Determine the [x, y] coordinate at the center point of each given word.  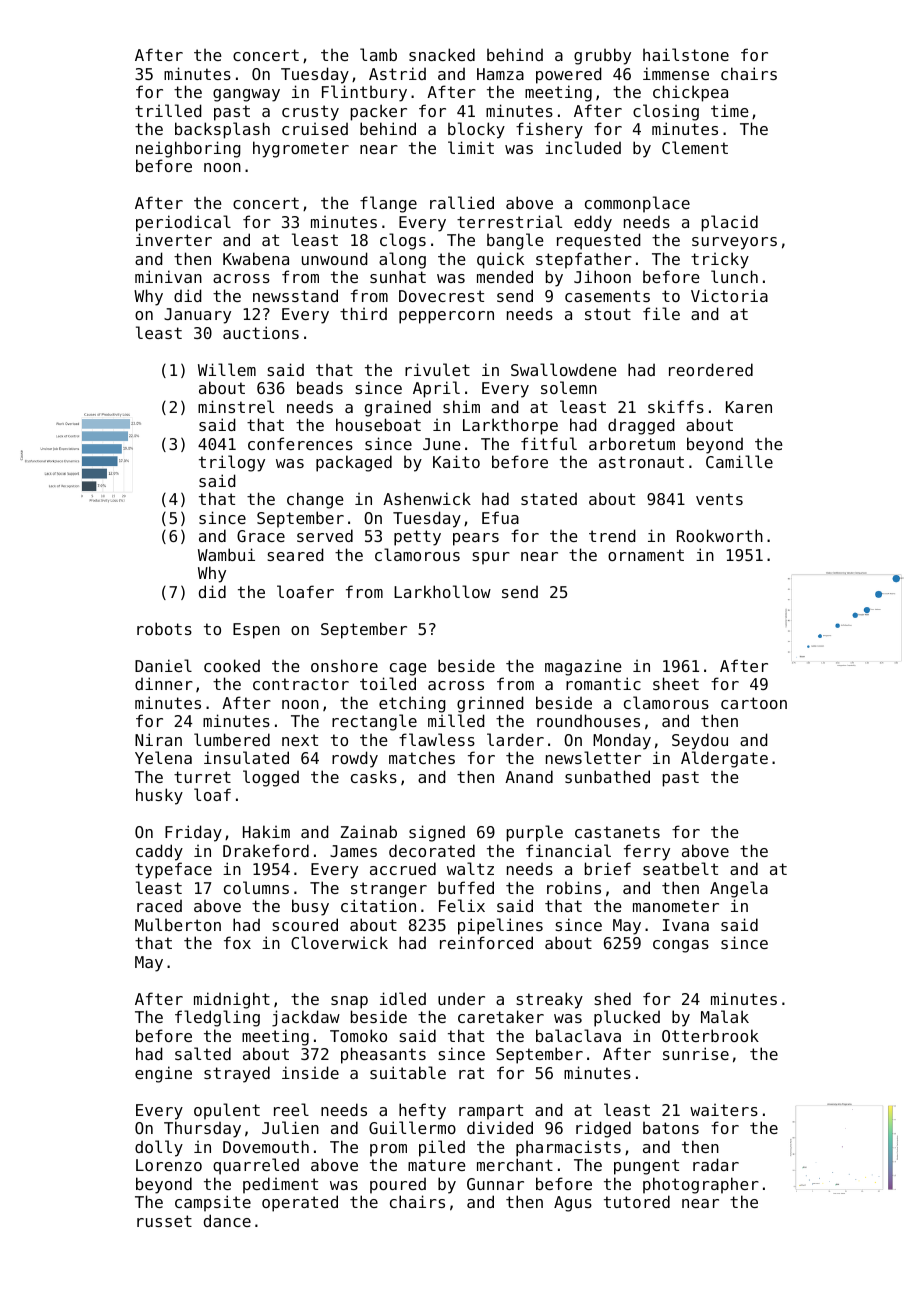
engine [163, 1074]
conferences [300, 443]
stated [549, 499]
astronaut [641, 462]
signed [437, 833]
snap [349, 1002]
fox [237, 942]
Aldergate [724, 759]
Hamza [500, 74]
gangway [246, 95]
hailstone [686, 54]
